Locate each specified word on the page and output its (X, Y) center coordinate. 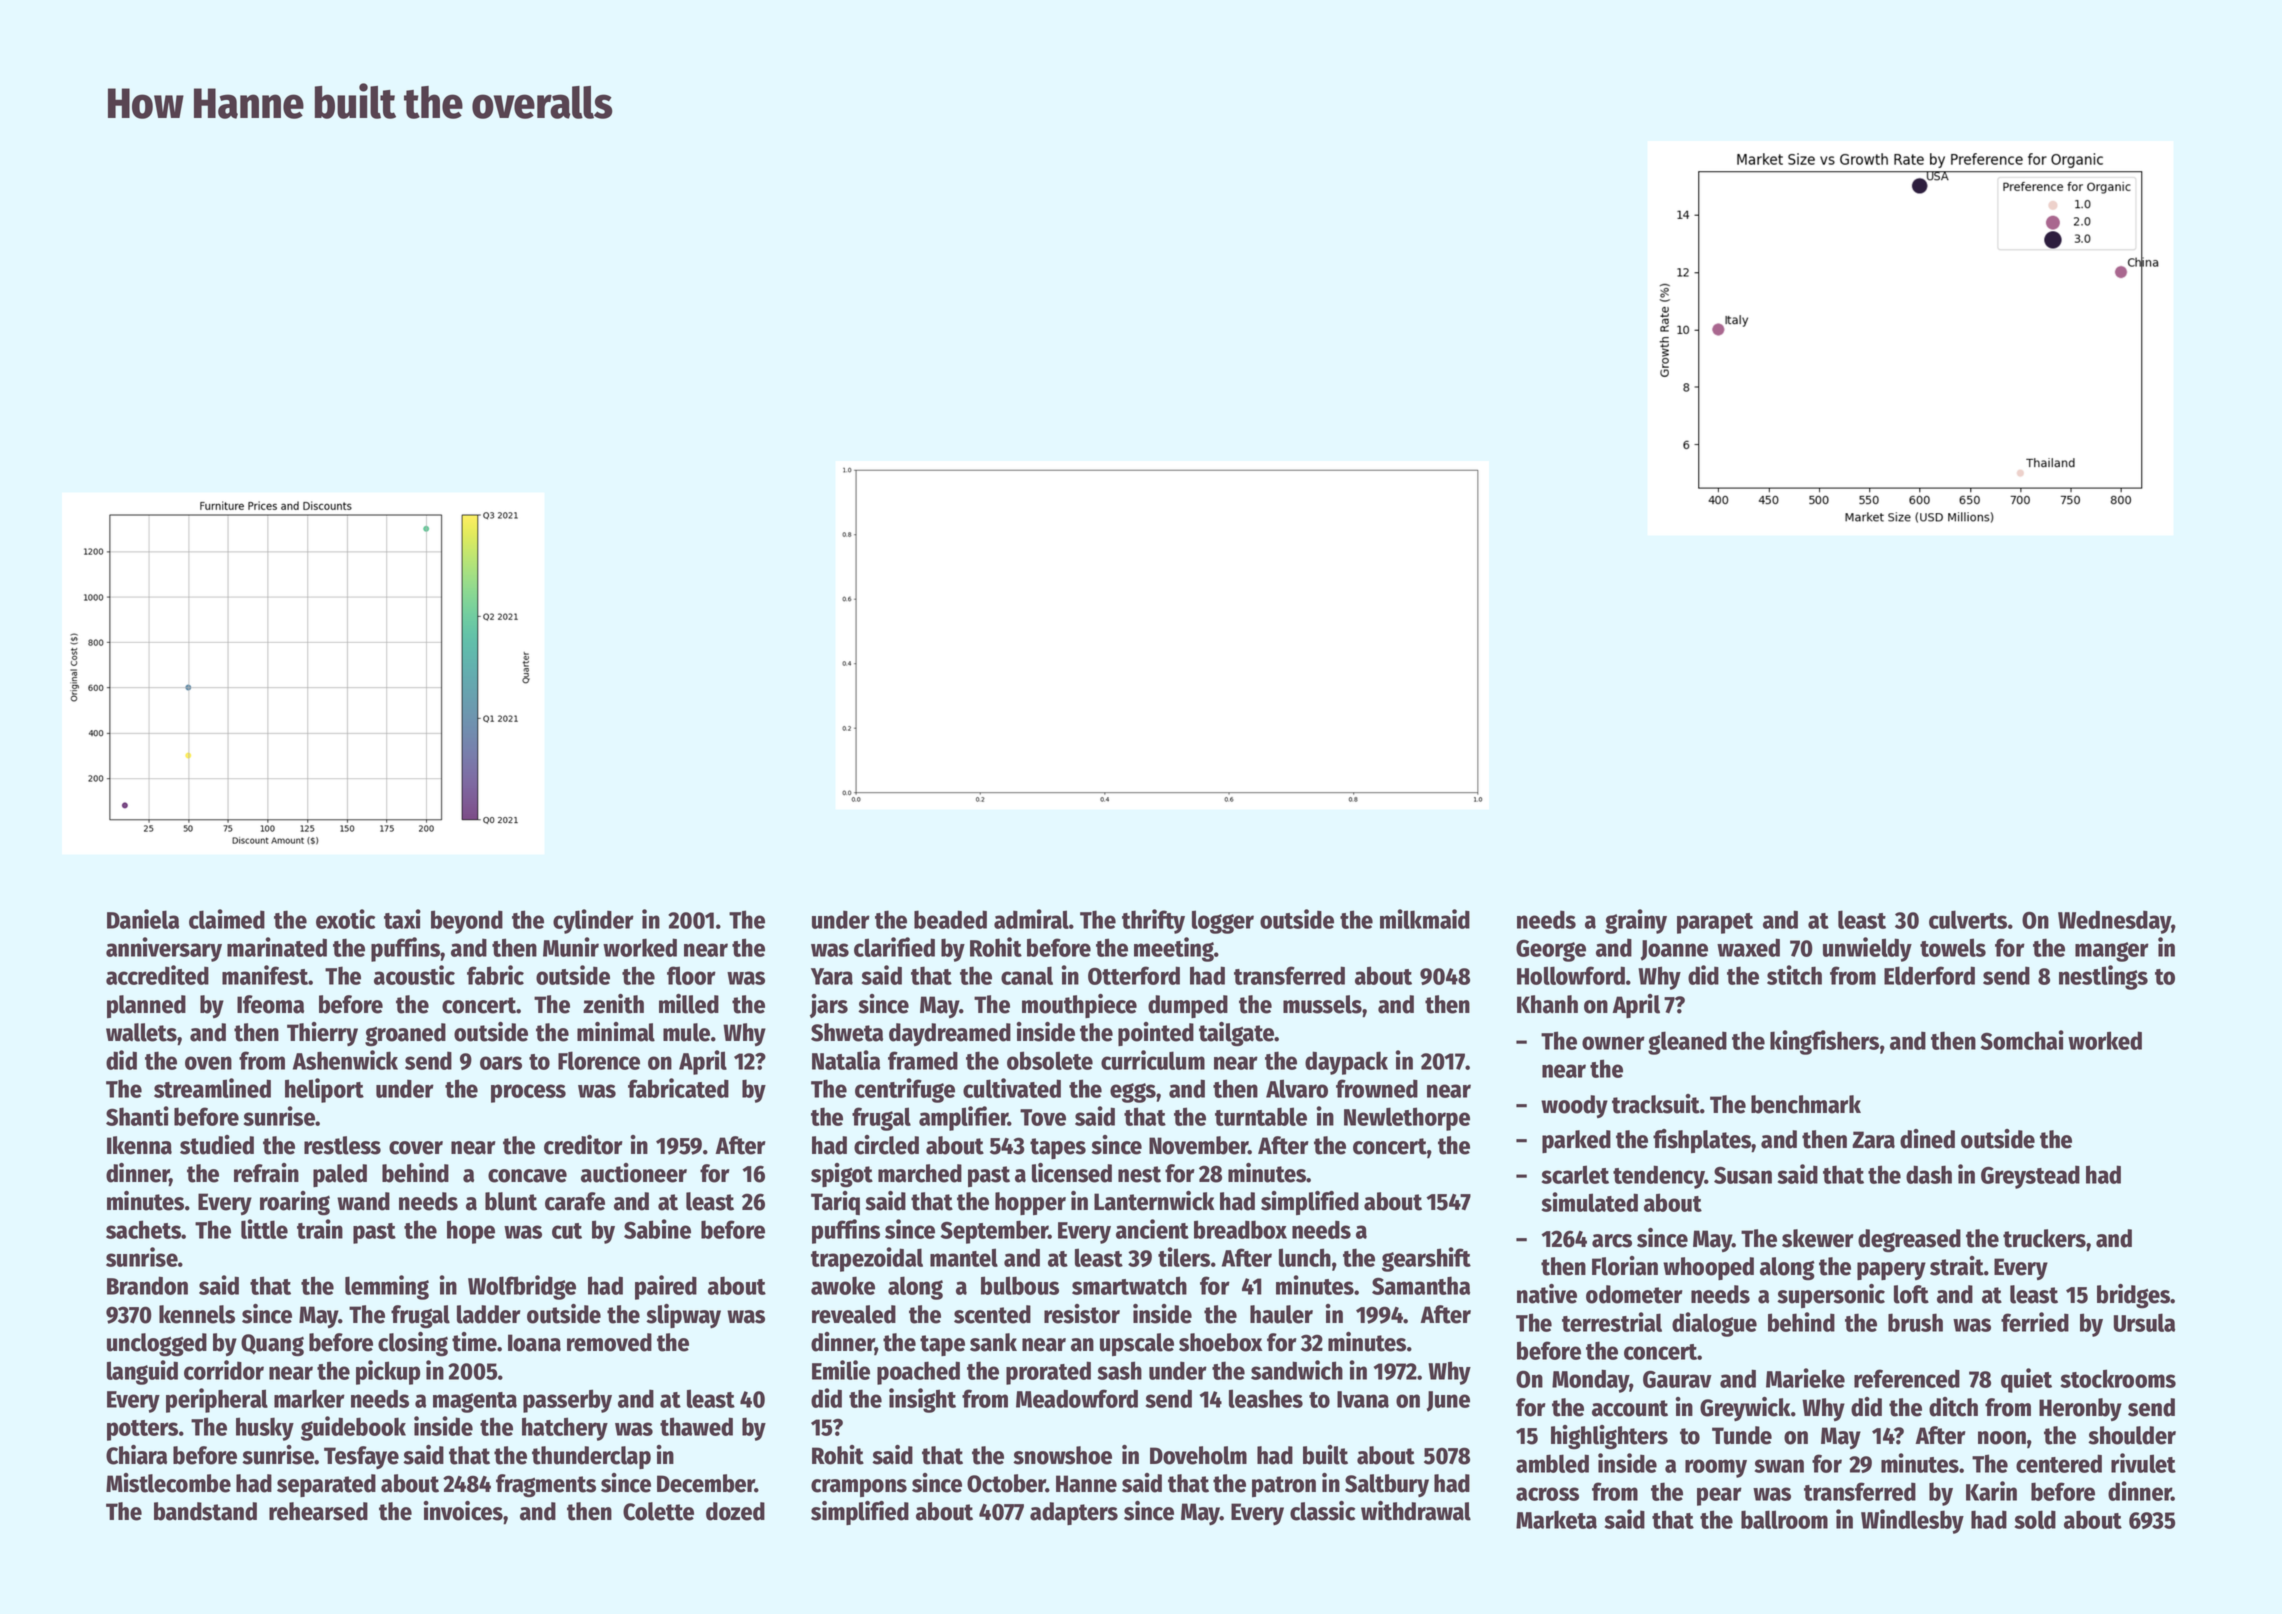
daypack (1346, 1063)
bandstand (205, 1511)
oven (208, 1063)
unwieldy (1867, 949)
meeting (1174, 949)
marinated (277, 947)
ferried (2035, 1322)
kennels (197, 1314)
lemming (387, 1287)
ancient (1152, 1229)
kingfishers (1824, 1042)
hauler (1281, 1314)
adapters (1074, 1513)
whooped (1708, 1268)
